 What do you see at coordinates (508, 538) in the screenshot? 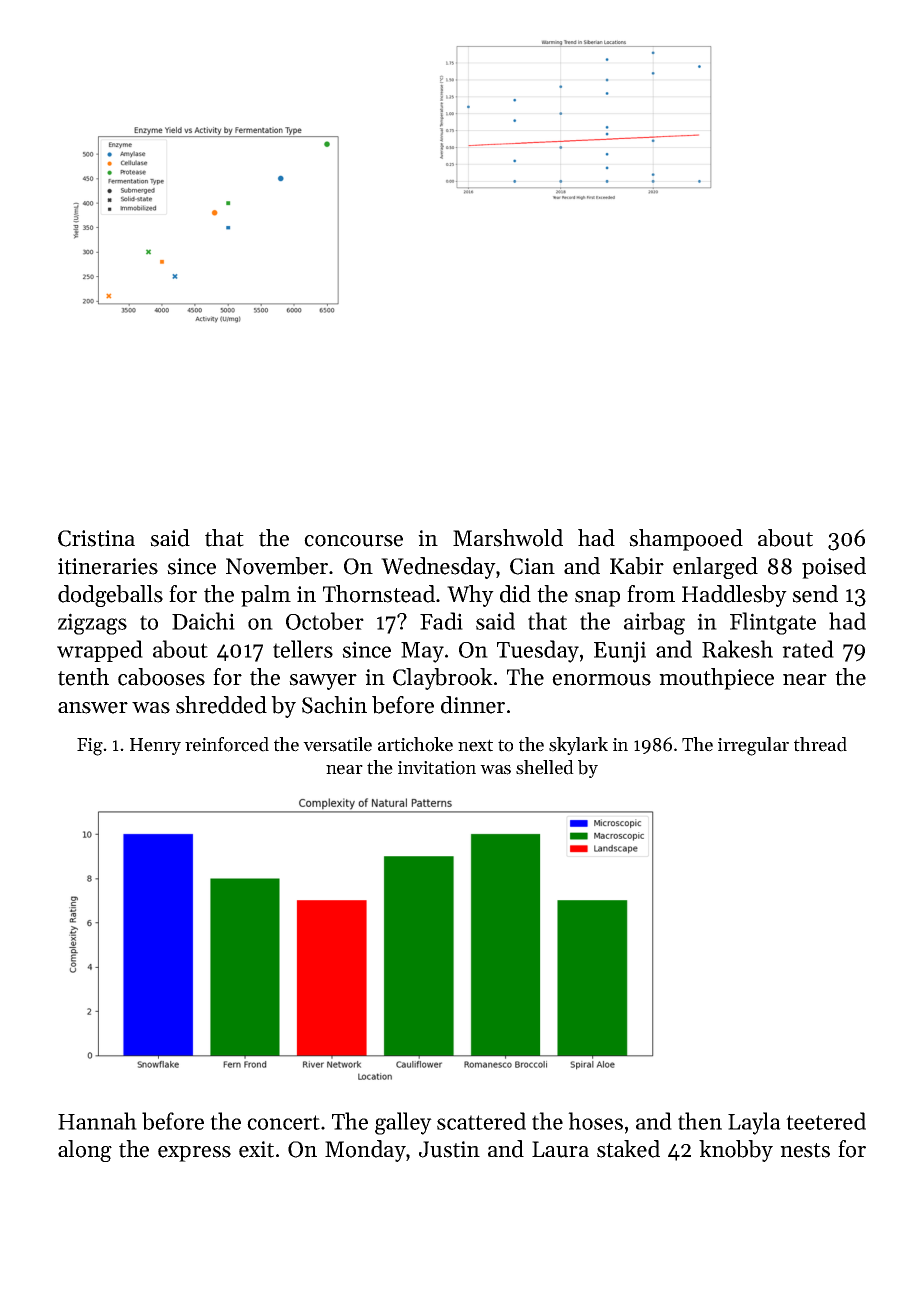
I see `Marshwold` at bounding box center [508, 538].
